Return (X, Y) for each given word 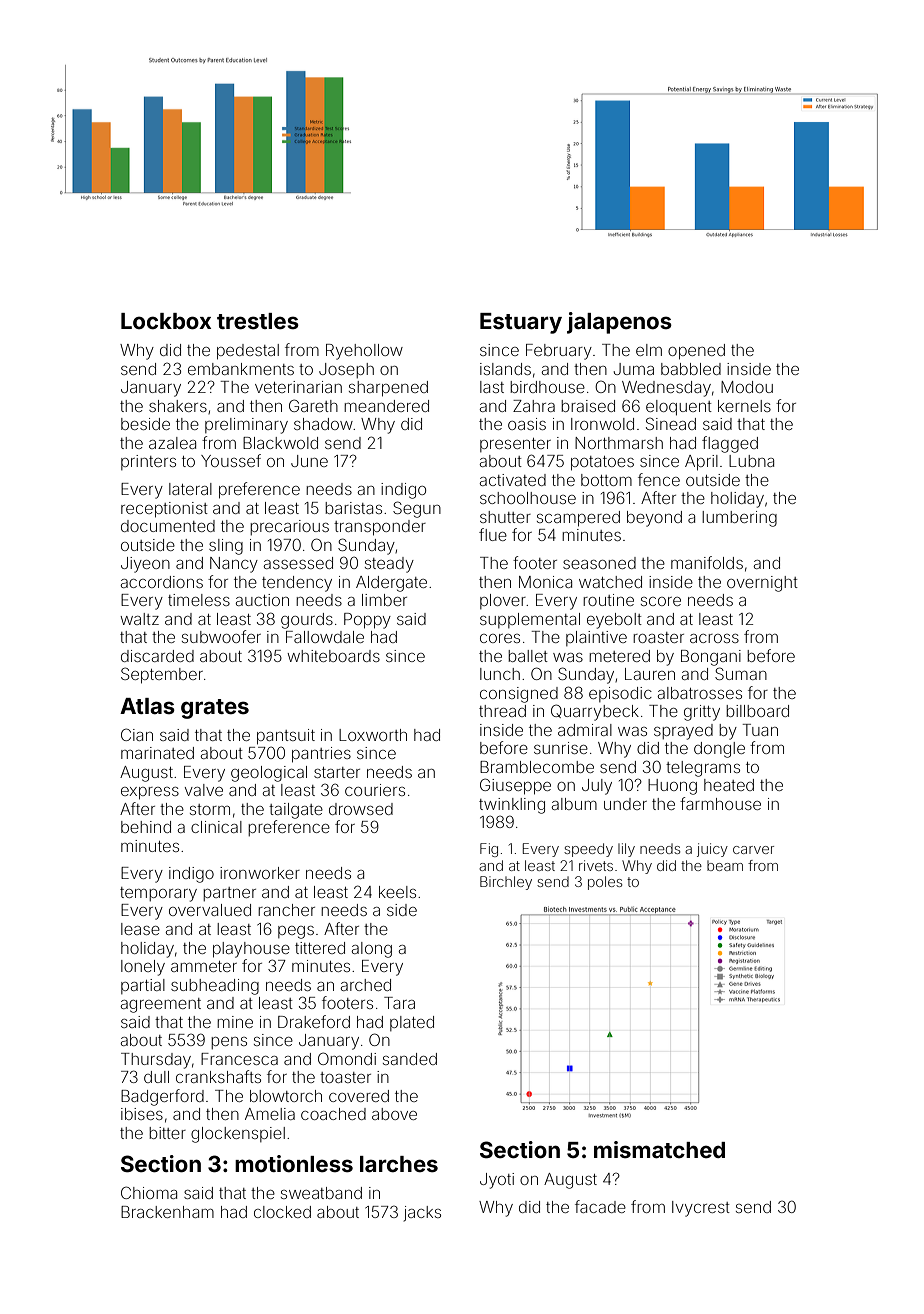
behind (146, 827)
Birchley (506, 883)
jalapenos (619, 323)
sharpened (388, 389)
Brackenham (167, 1212)
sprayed (683, 732)
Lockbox (166, 321)
